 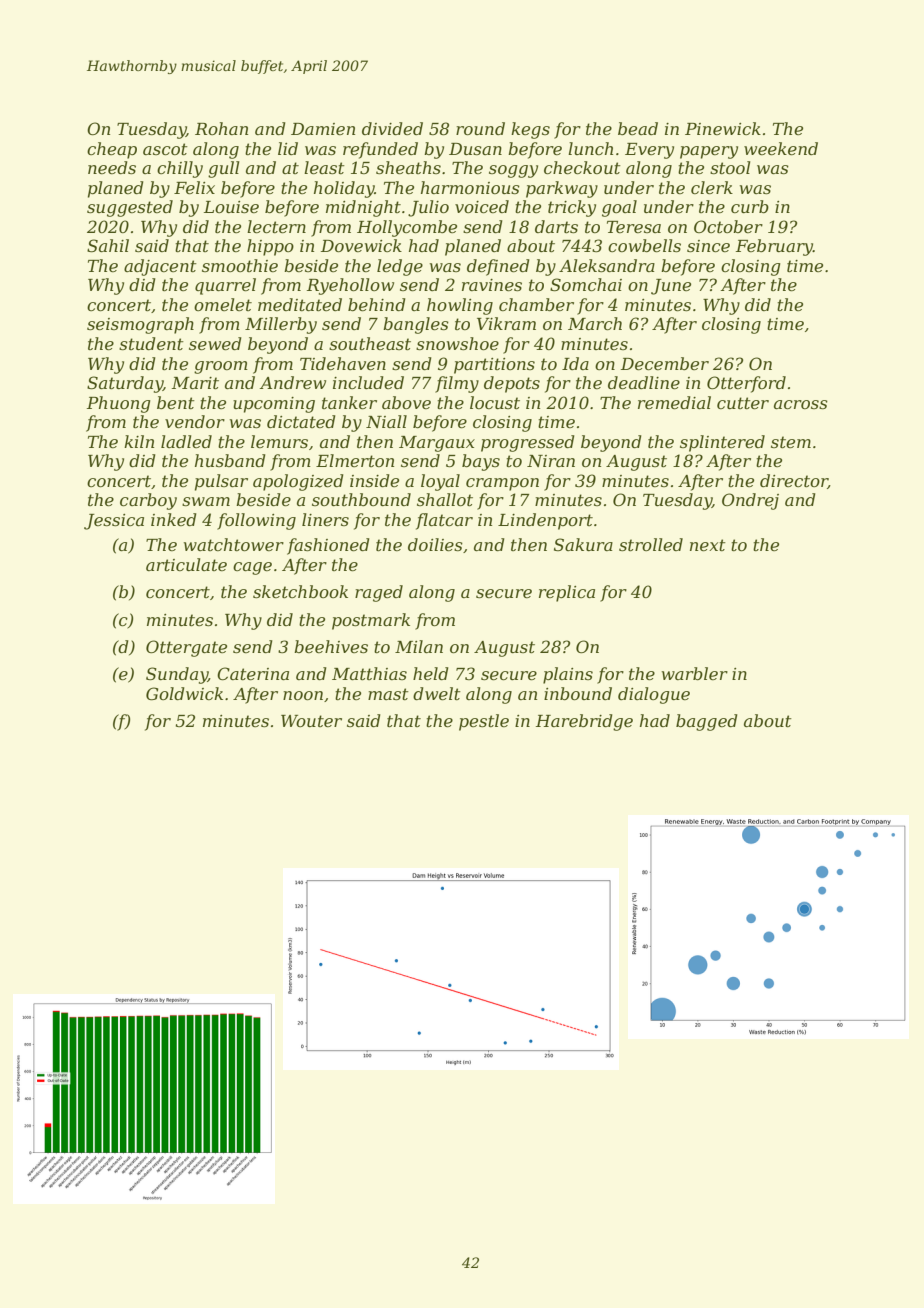 What do you see at coordinates (253, 673) in the screenshot?
I see `Caterina` at bounding box center [253, 673].
